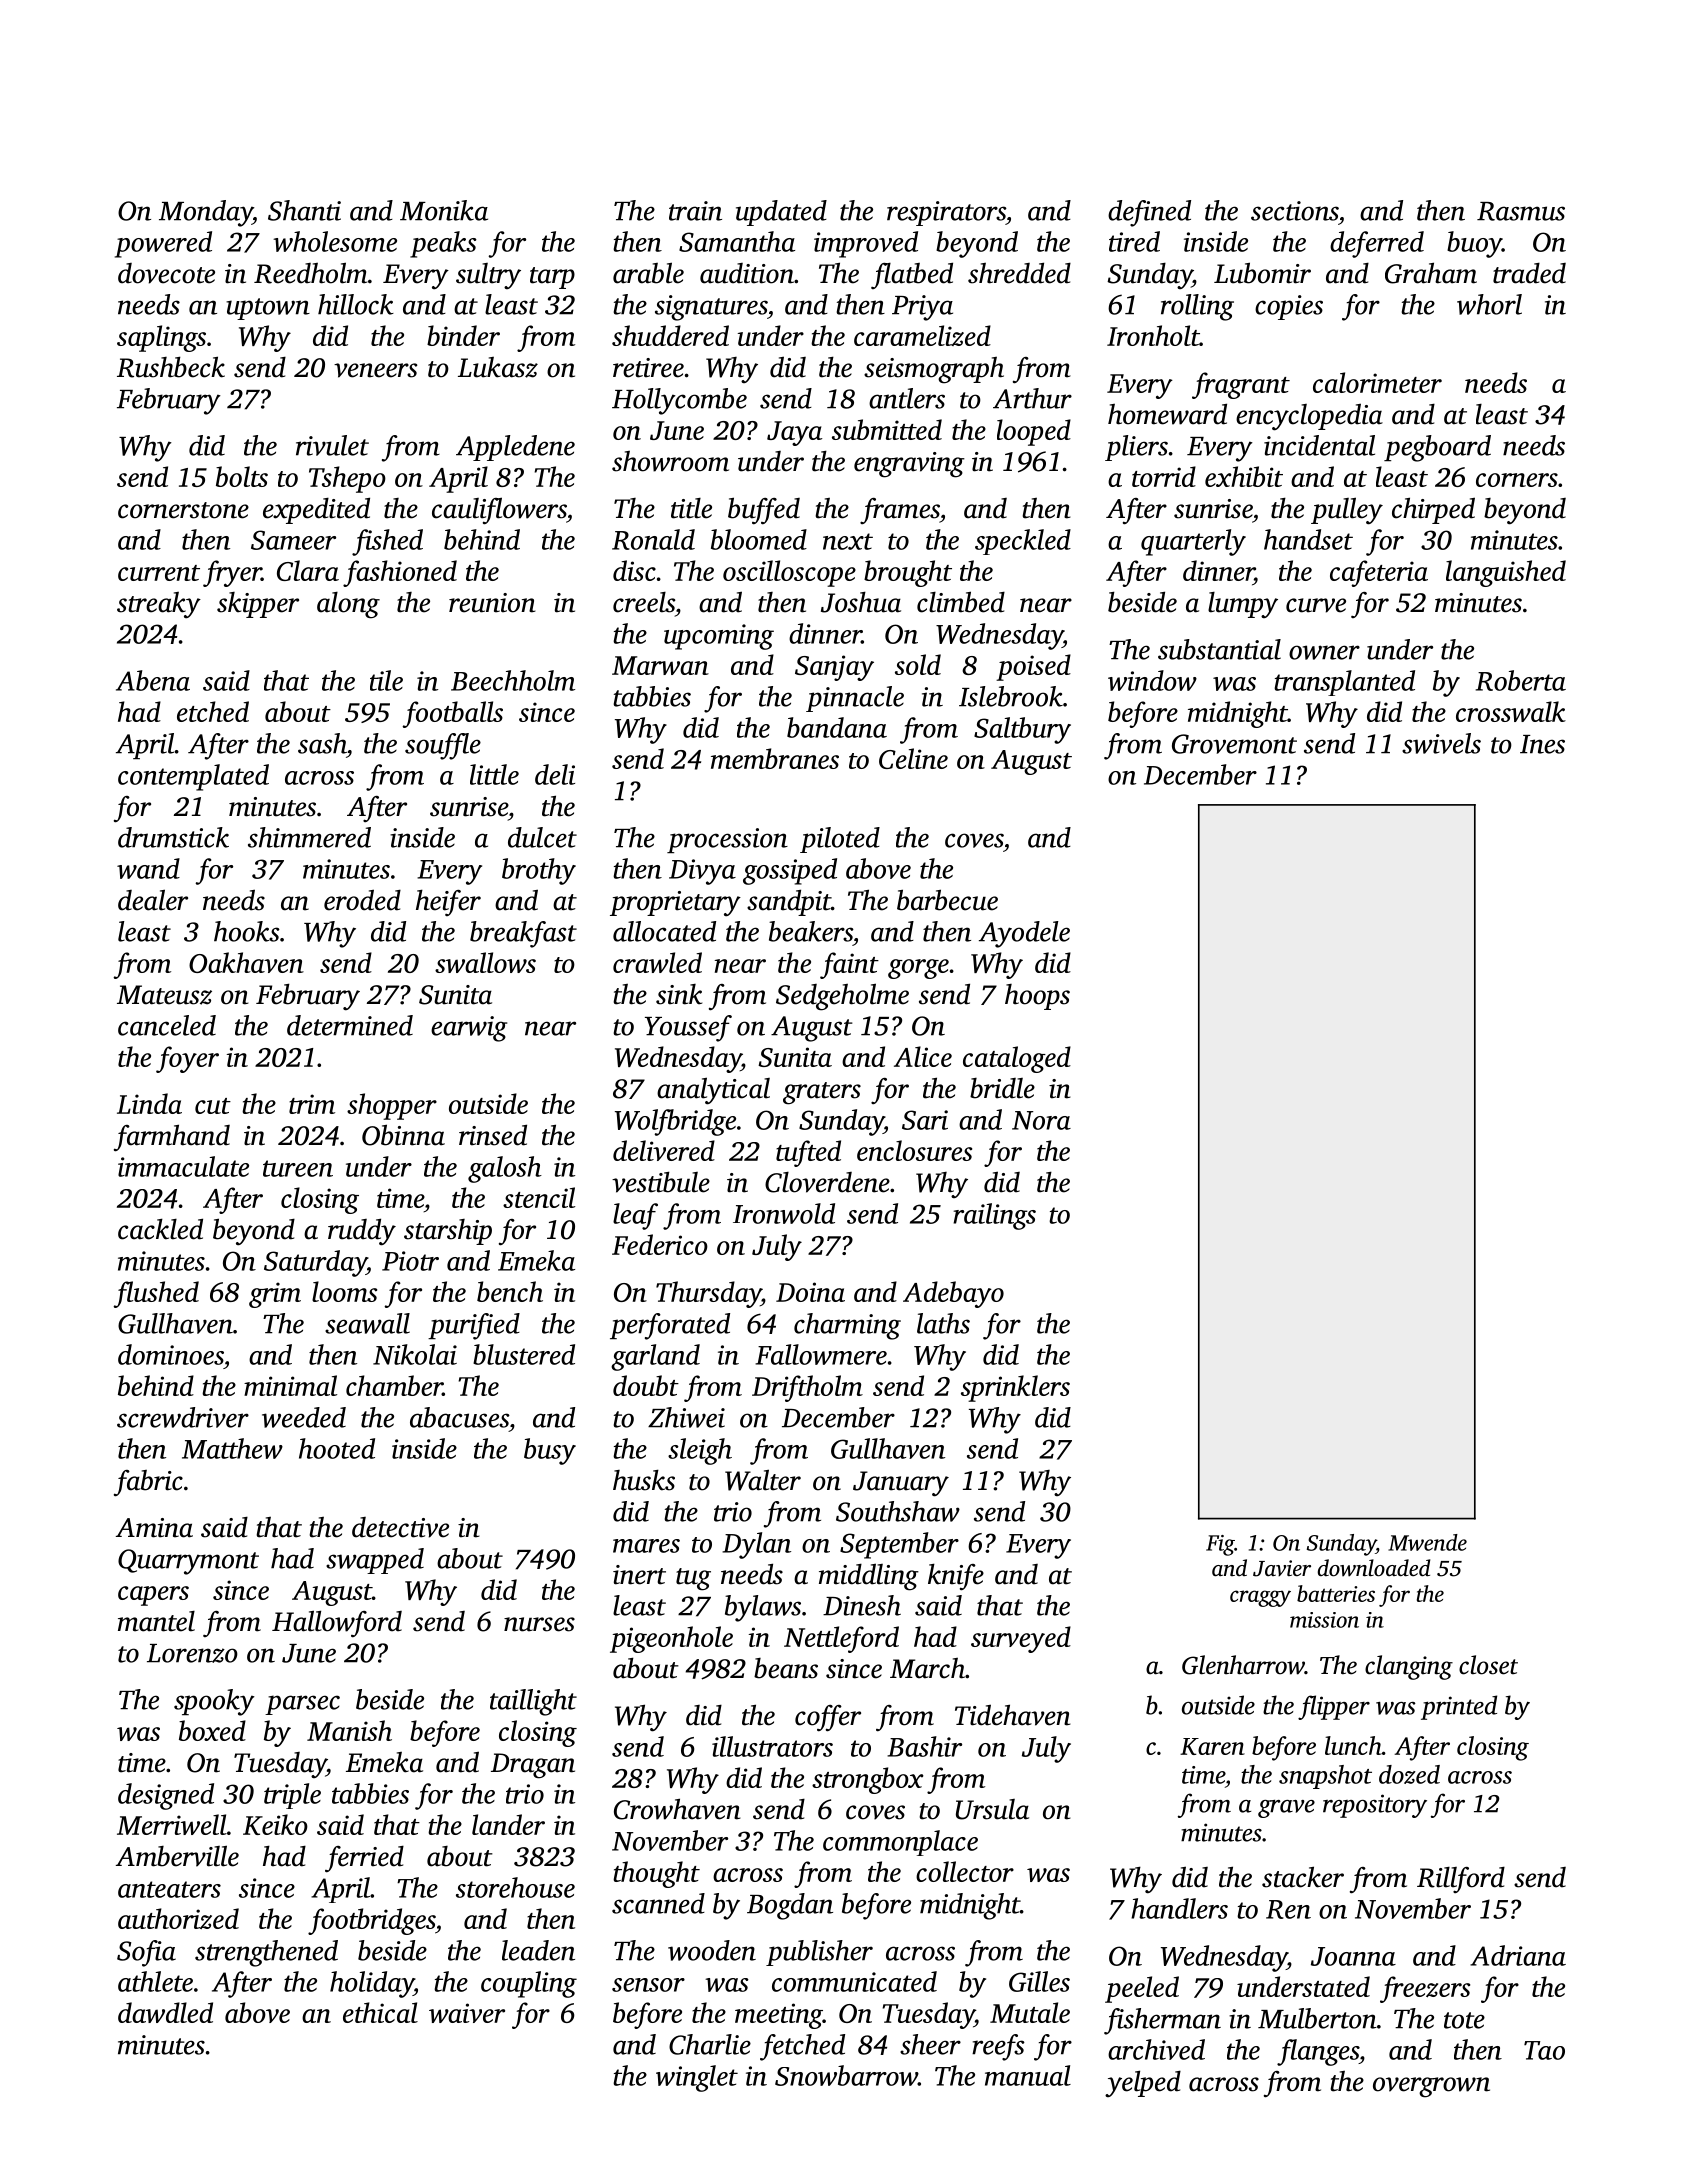 This screenshot has width=1683, height=2178. I want to click on antlers, so click(907, 398).
